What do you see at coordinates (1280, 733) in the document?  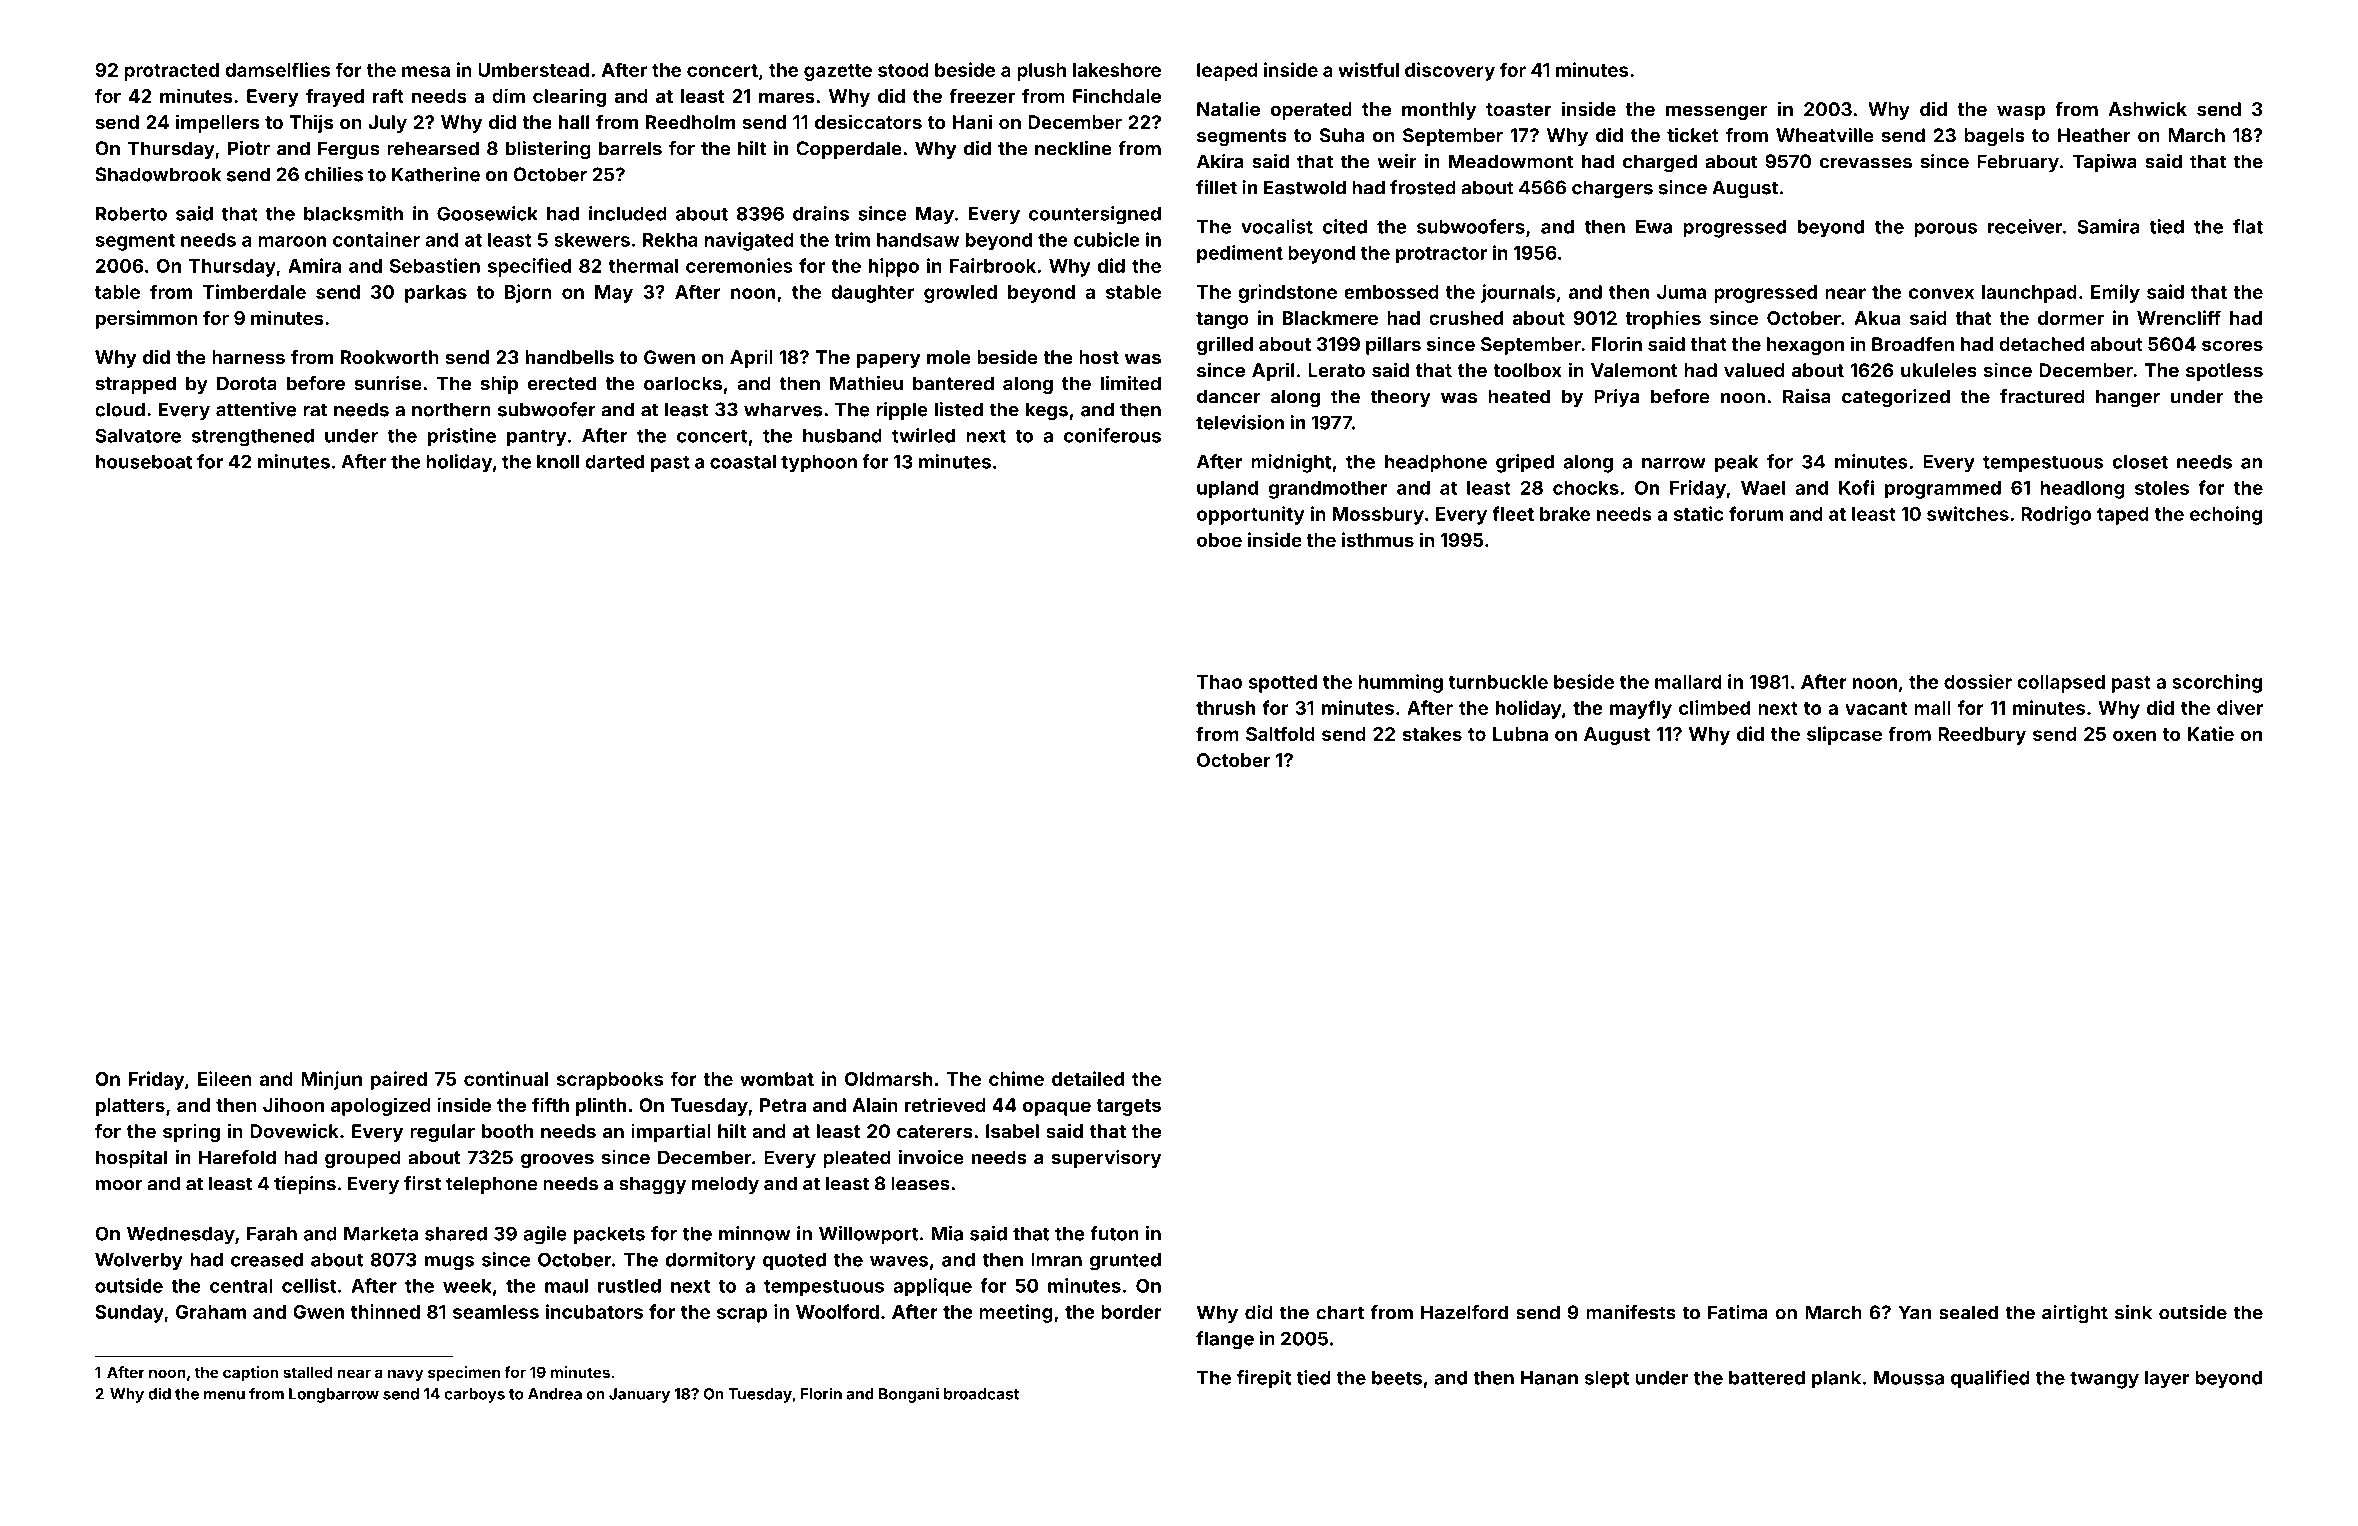 I see `Saltfold` at bounding box center [1280, 733].
